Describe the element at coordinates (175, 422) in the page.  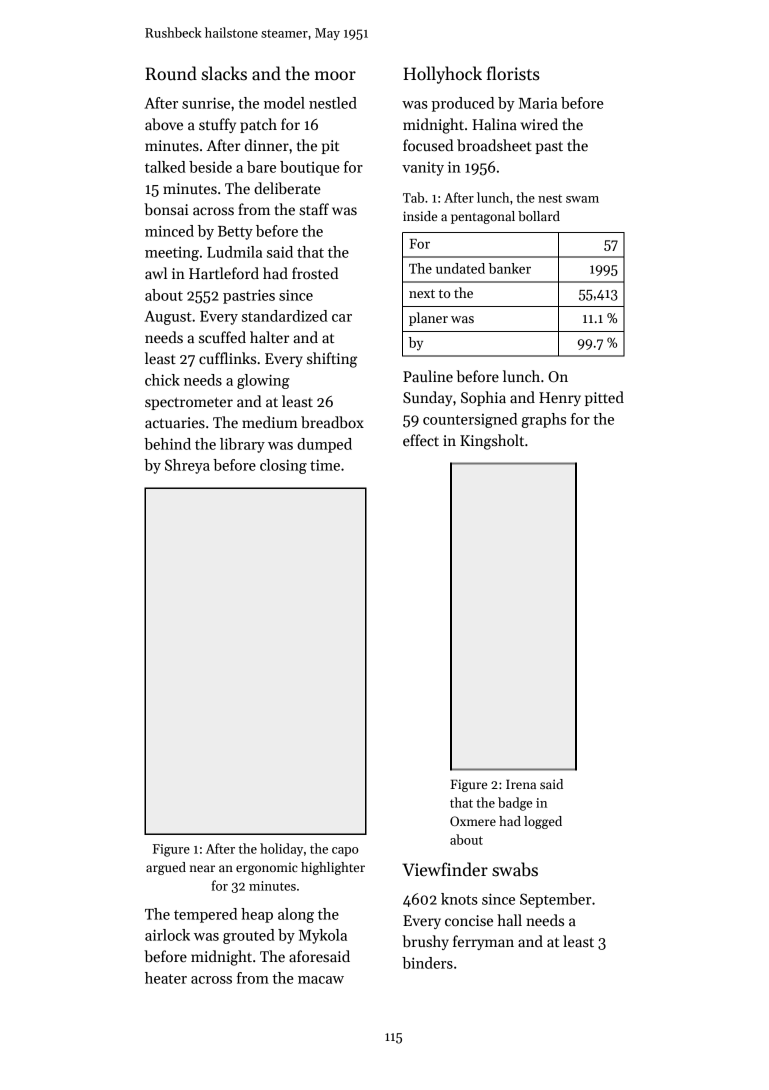
I see `actuaries` at that location.
